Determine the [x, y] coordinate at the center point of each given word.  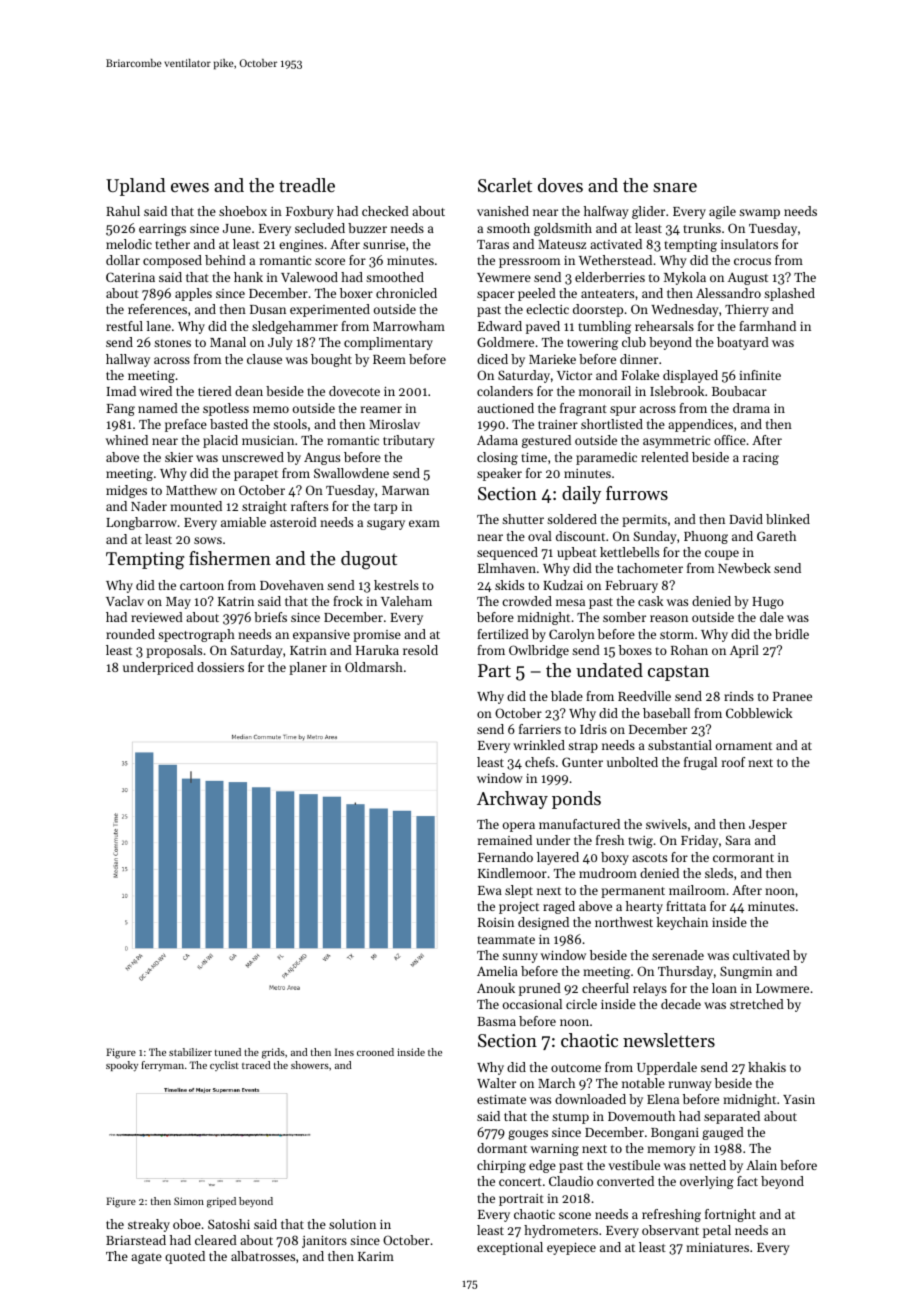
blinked [788, 519]
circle [581, 1004]
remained [505, 840]
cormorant [743, 858]
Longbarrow [141, 523]
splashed [789, 294]
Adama [497, 440]
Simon [189, 1201]
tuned [228, 1052]
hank [248, 277]
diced [492, 359]
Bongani [675, 1134]
